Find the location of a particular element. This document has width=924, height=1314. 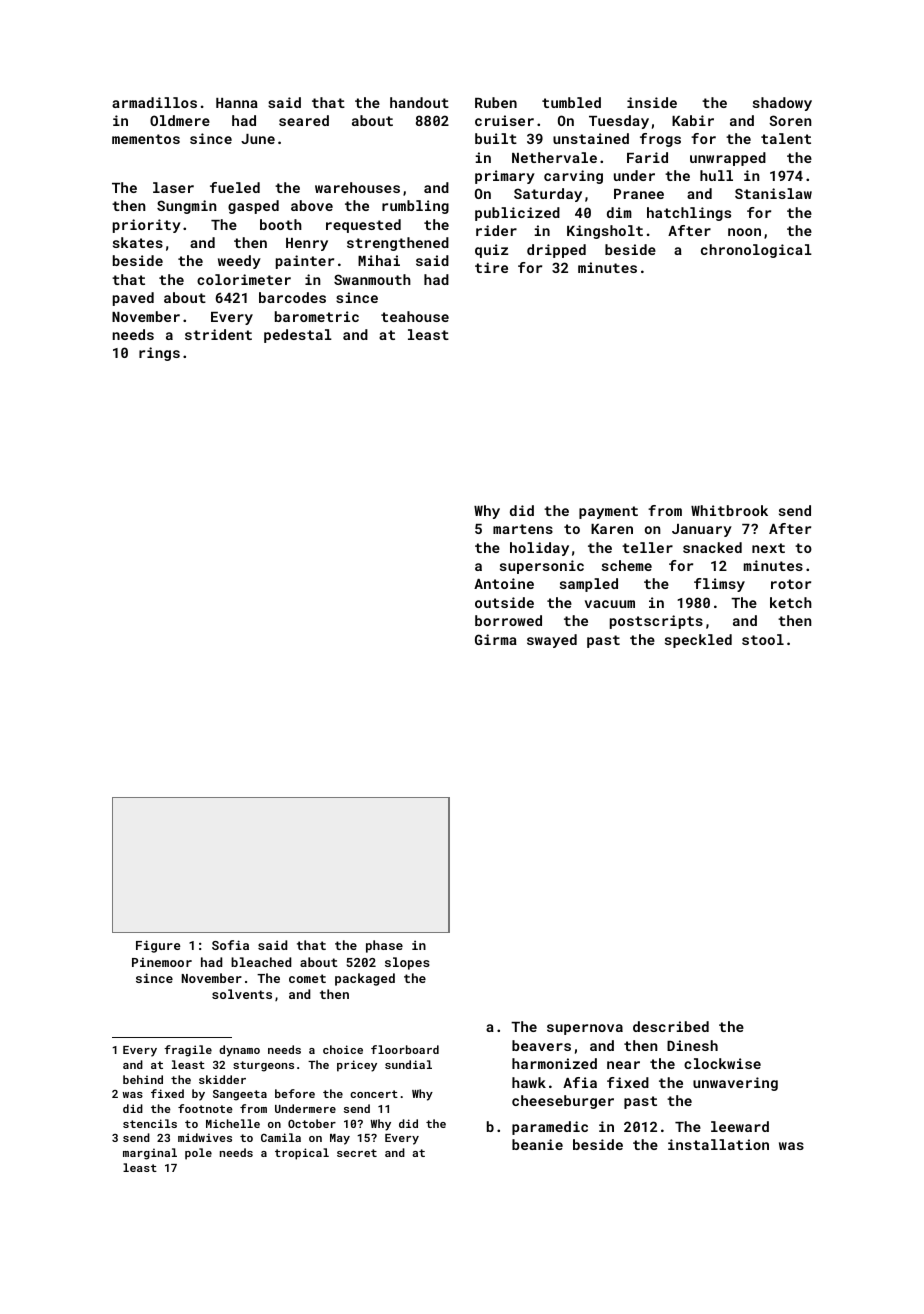

martens is located at coordinates (523, 529).
